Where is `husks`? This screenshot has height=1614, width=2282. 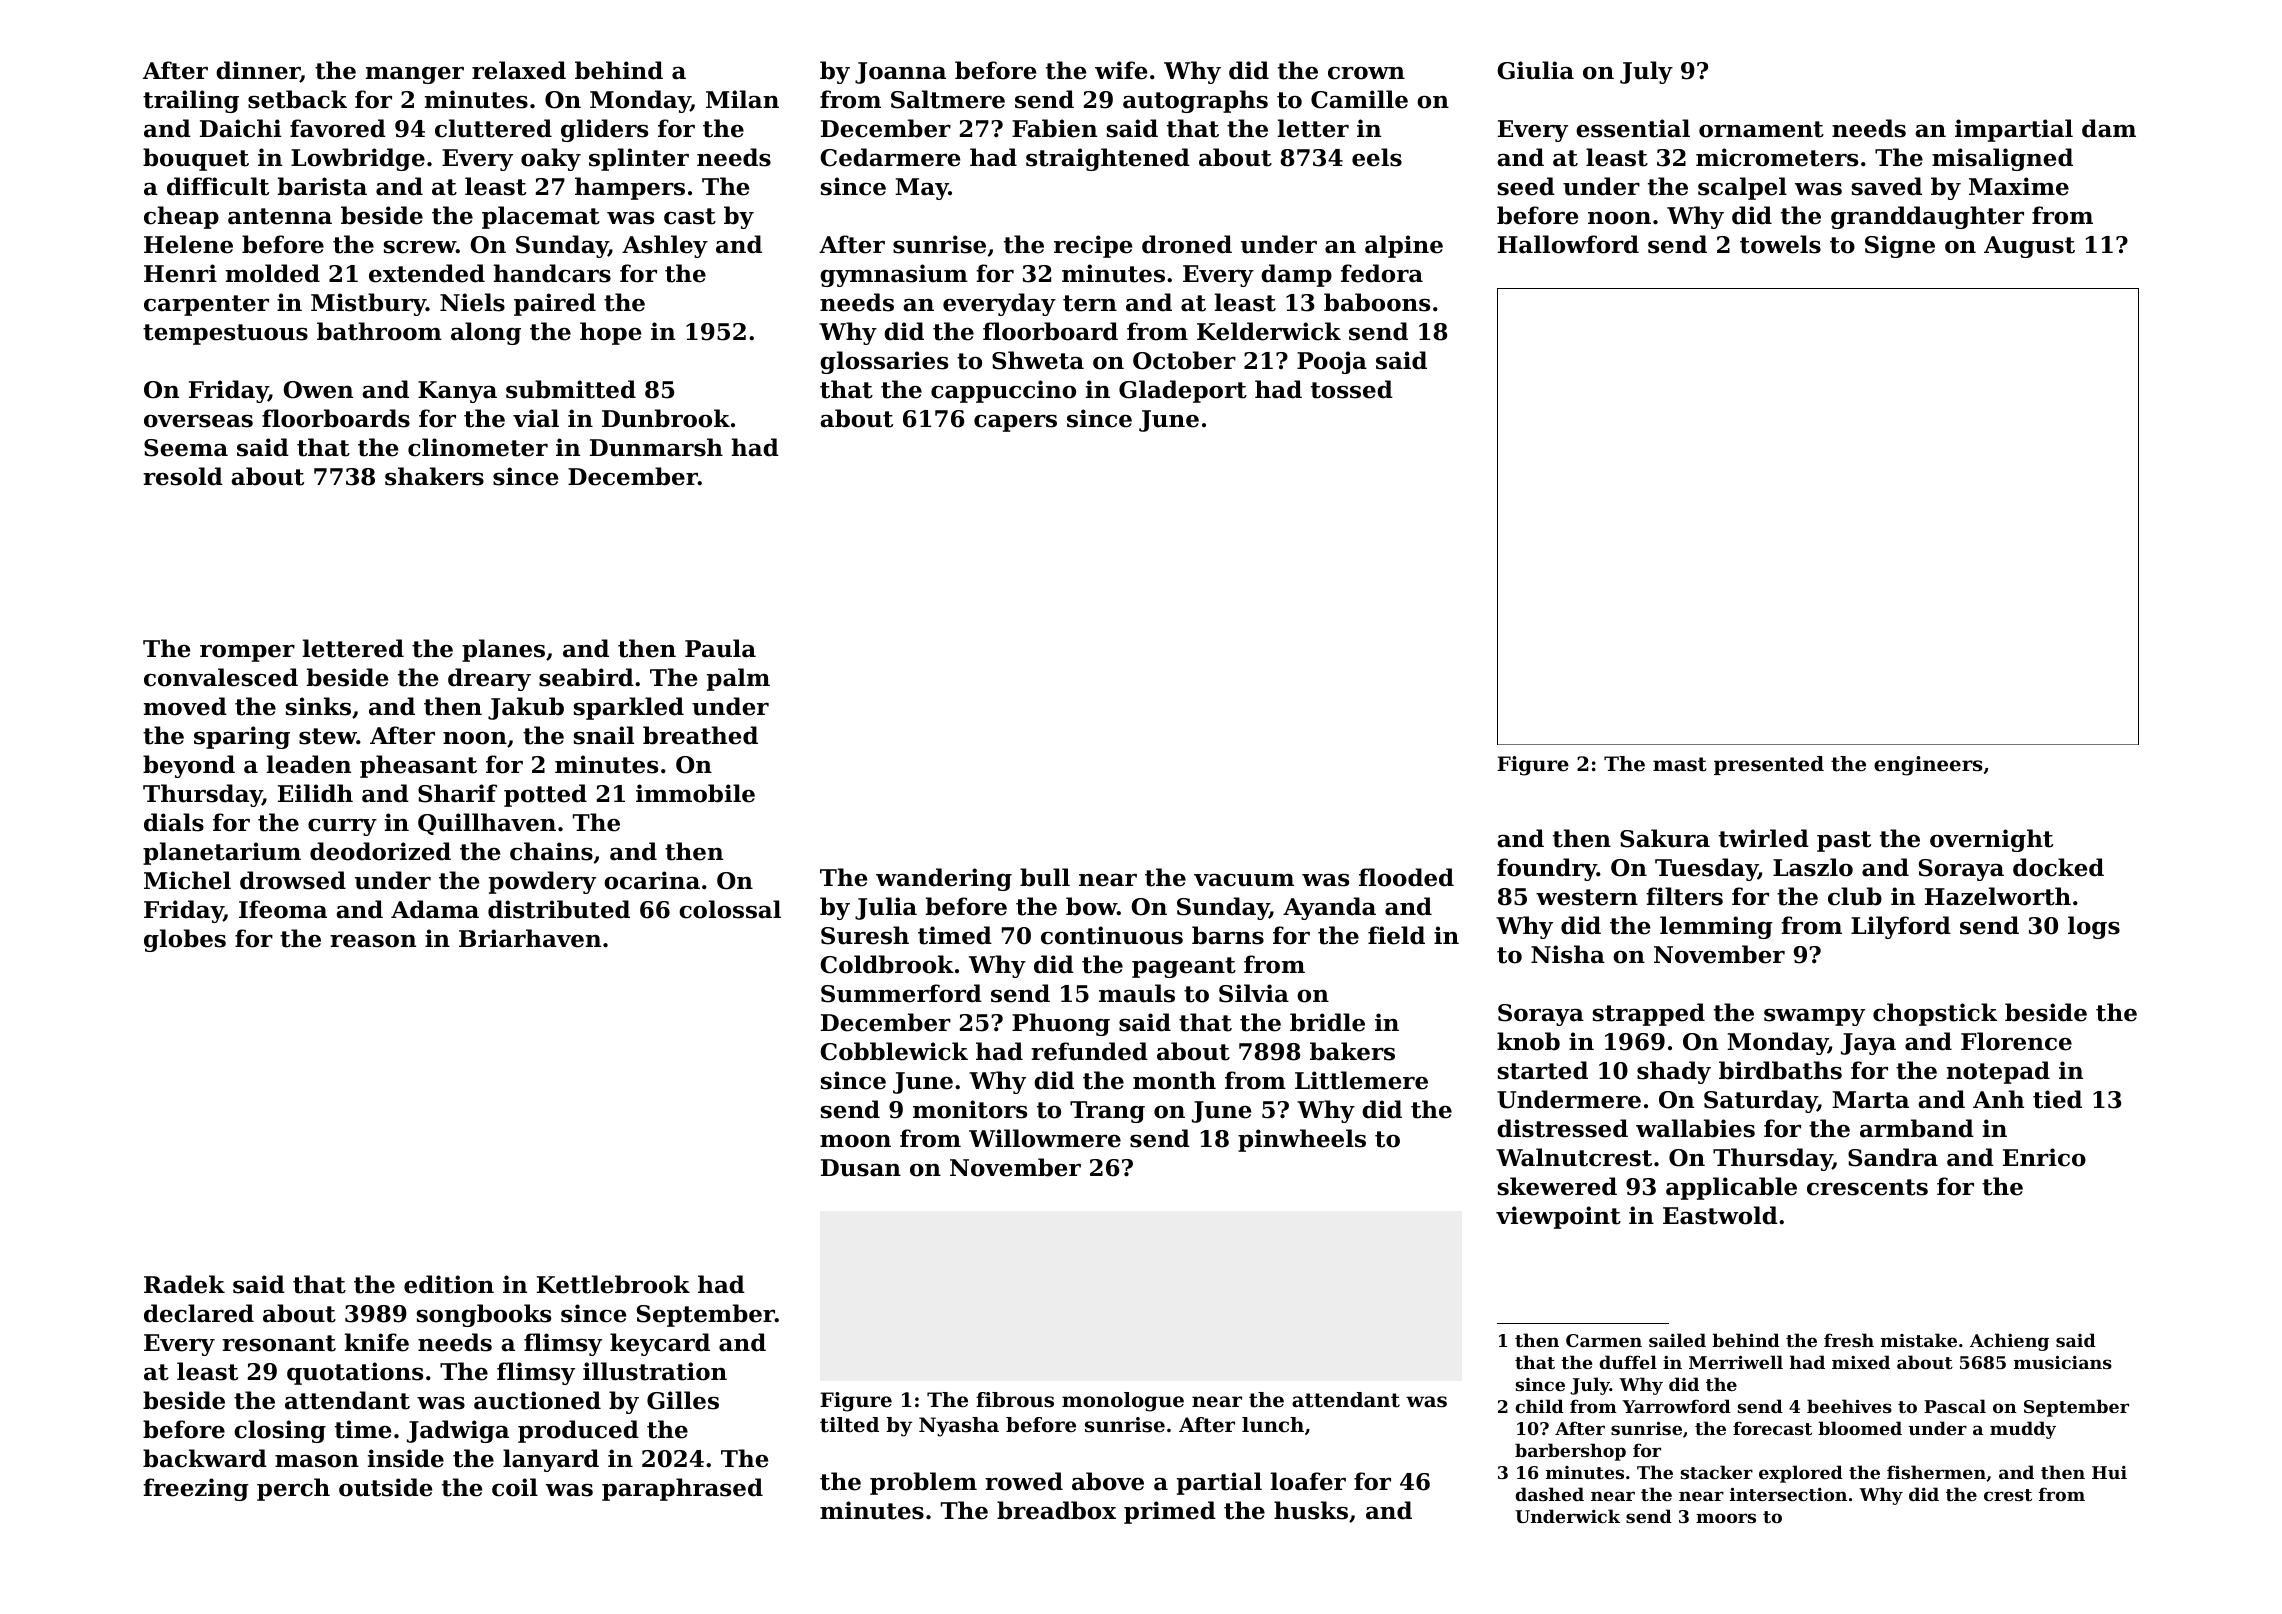 husks is located at coordinates (1311, 1510).
